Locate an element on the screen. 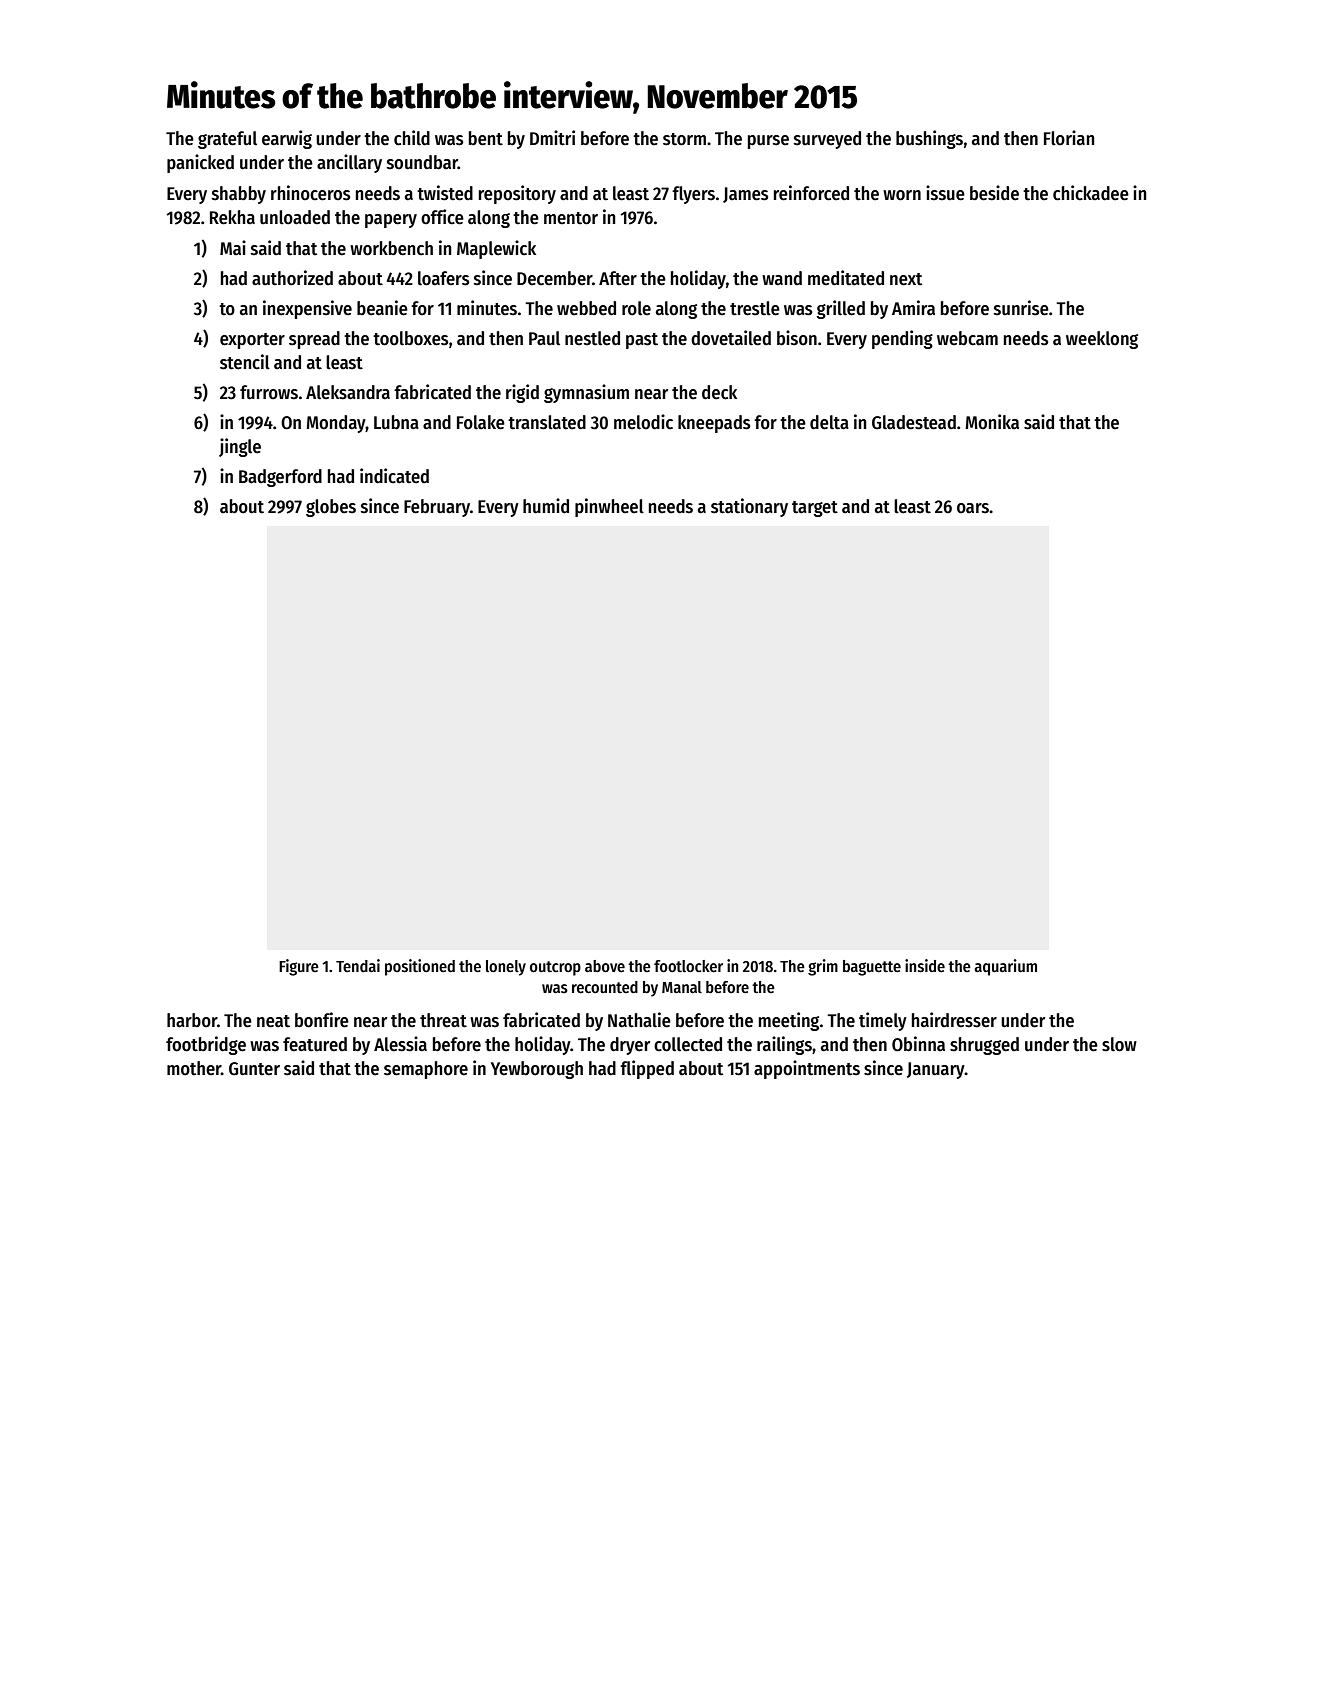  globes is located at coordinates (331, 508).
